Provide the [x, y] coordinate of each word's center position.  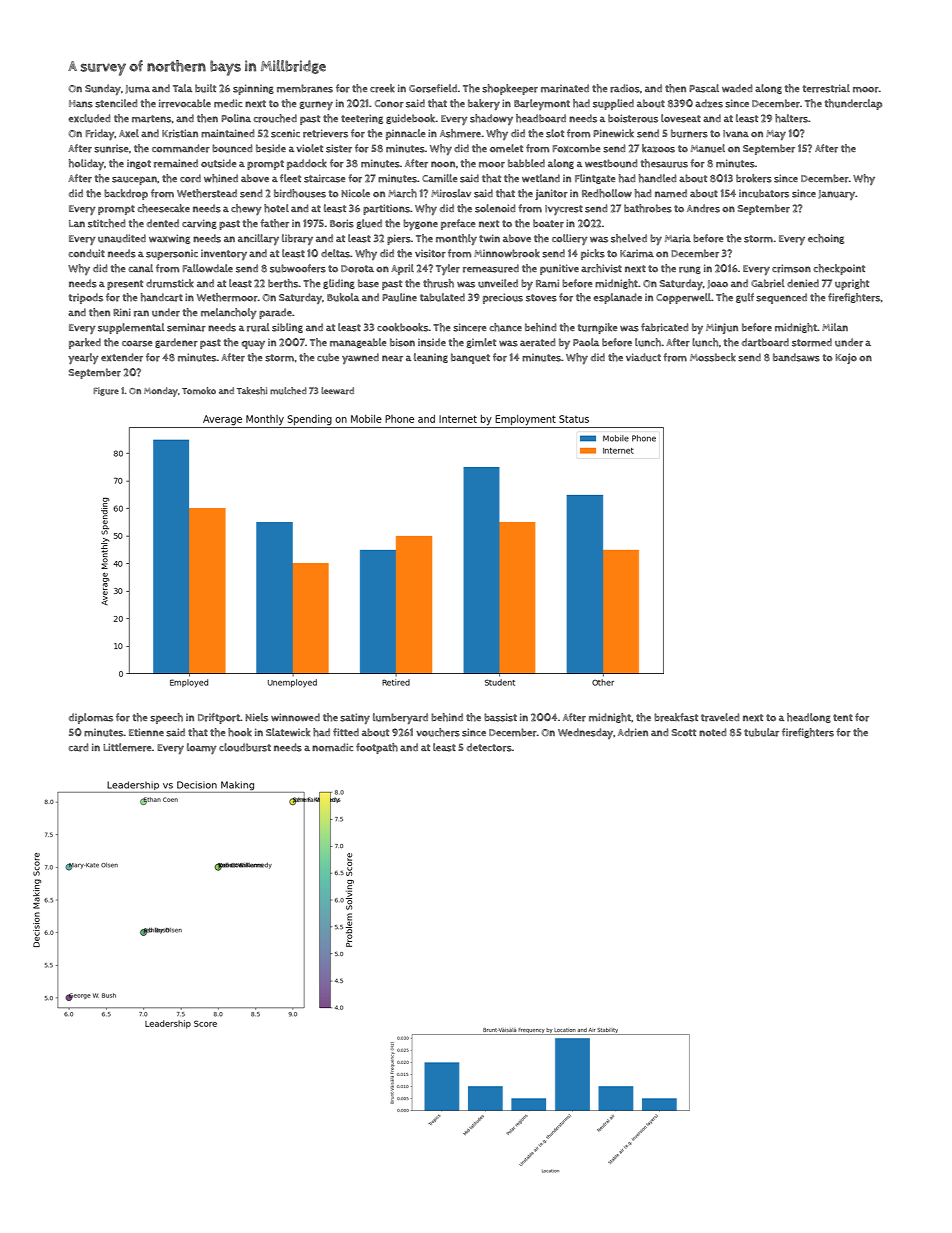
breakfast [676, 717]
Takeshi [252, 391]
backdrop [126, 194]
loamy [202, 748]
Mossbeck [713, 357]
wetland [541, 178]
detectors [489, 747]
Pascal [704, 88]
